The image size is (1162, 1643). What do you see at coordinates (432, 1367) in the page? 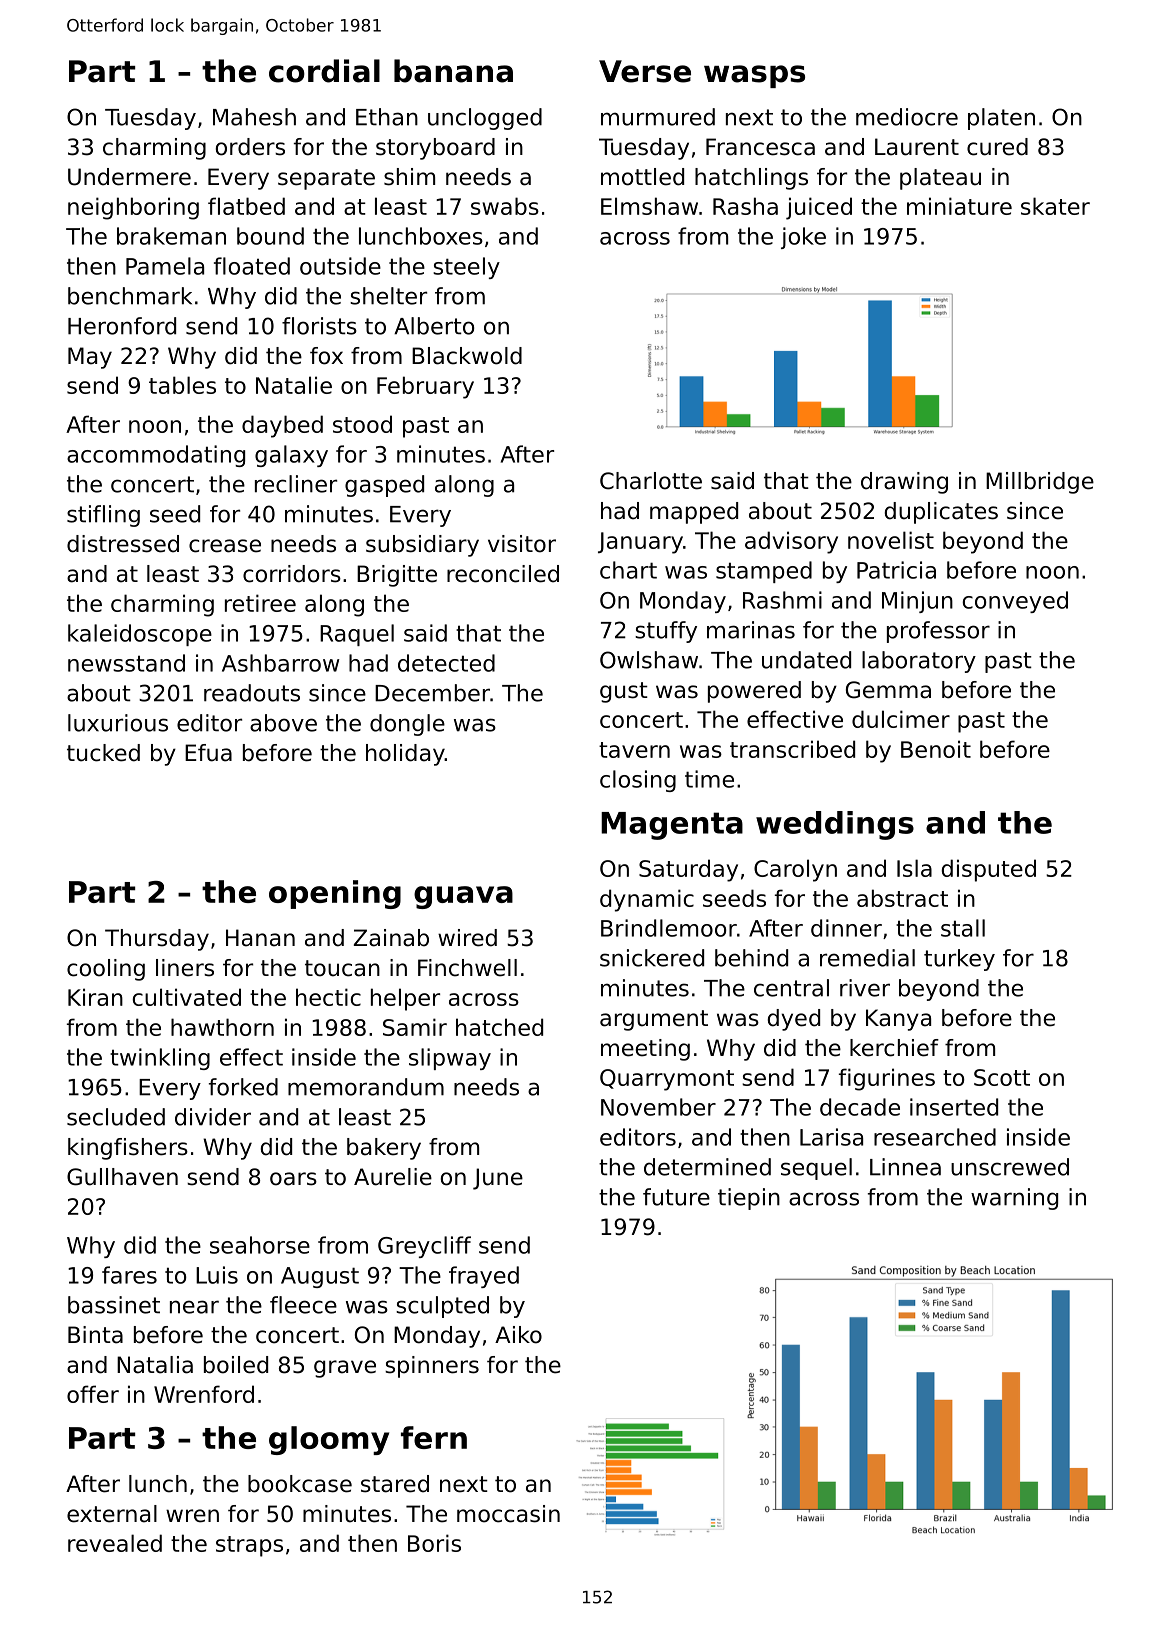
I see `spinners` at bounding box center [432, 1367].
